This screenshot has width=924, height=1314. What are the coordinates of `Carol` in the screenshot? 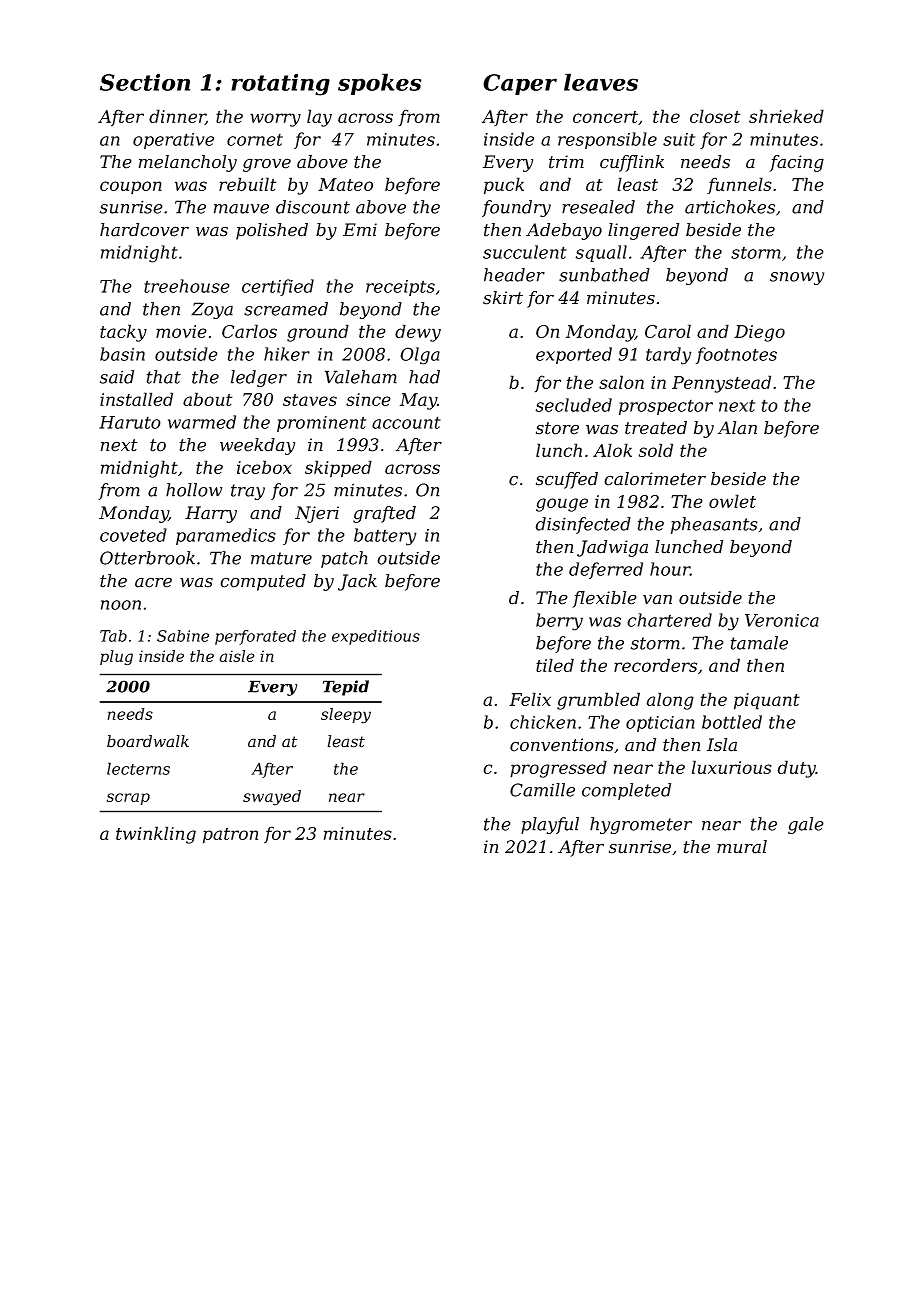 It's located at (668, 331).
